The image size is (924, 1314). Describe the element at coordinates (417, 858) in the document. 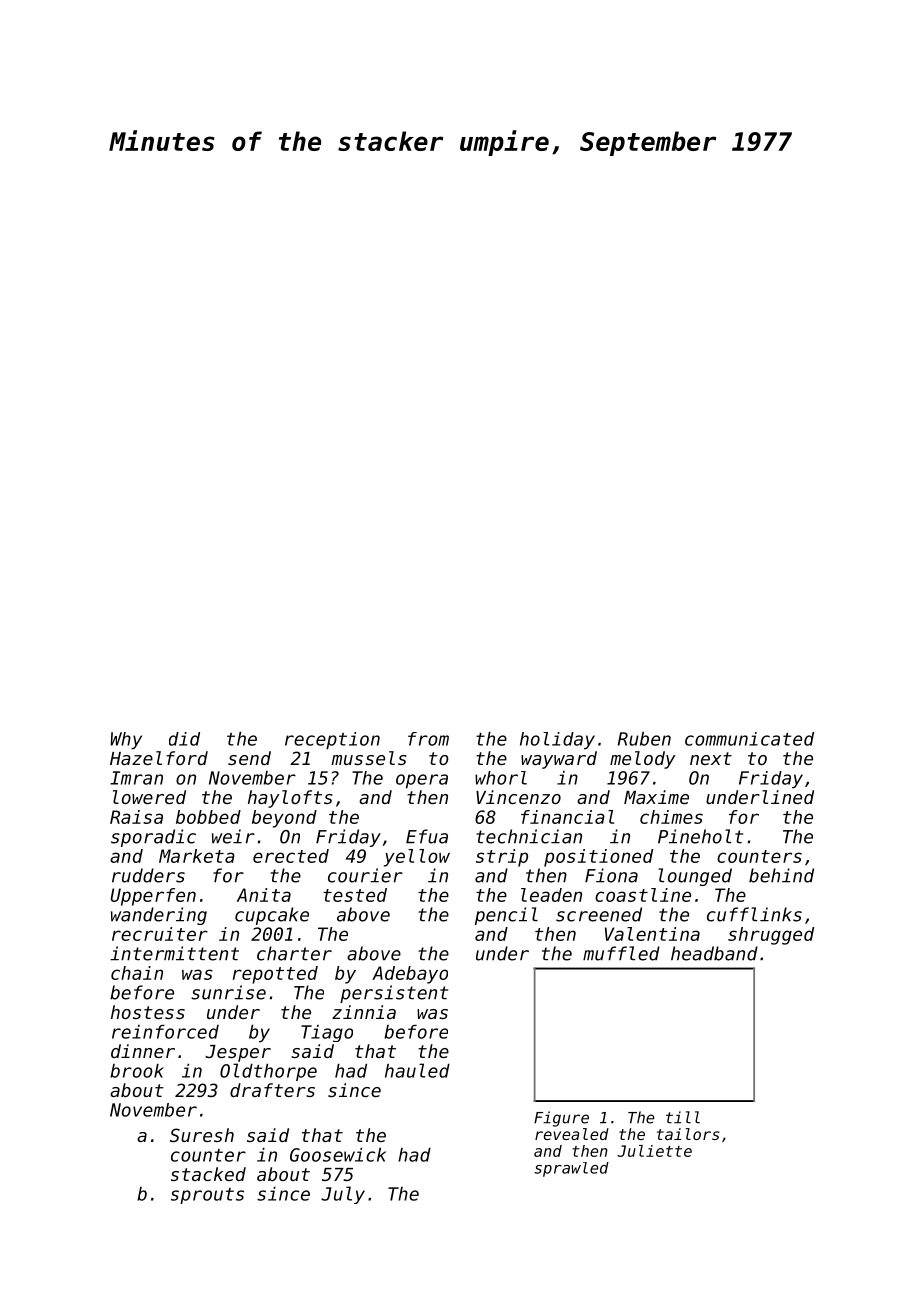

I see `yellow` at that location.
